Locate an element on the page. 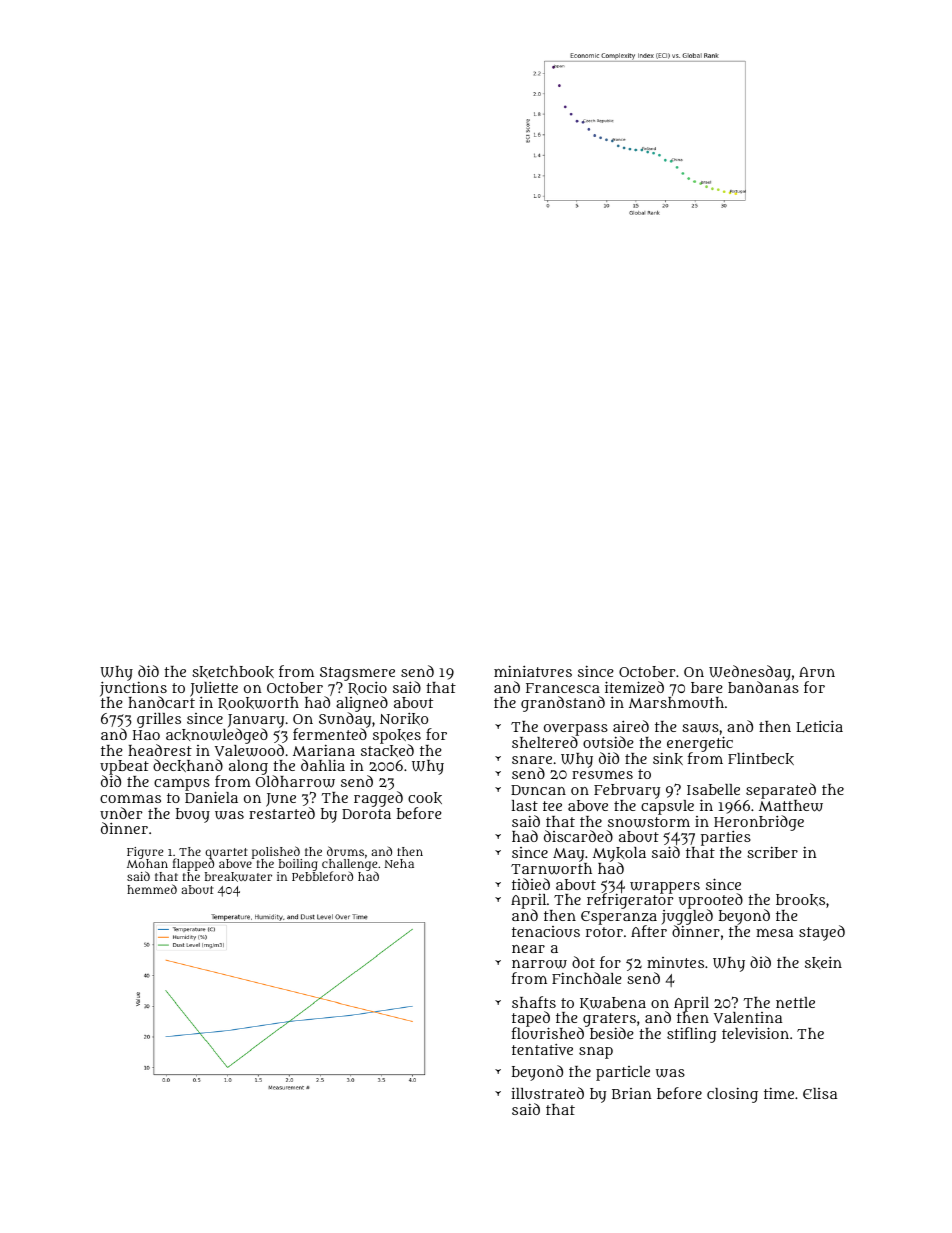 This image has width=952, height=1233. Leticia is located at coordinates (819, 726).
